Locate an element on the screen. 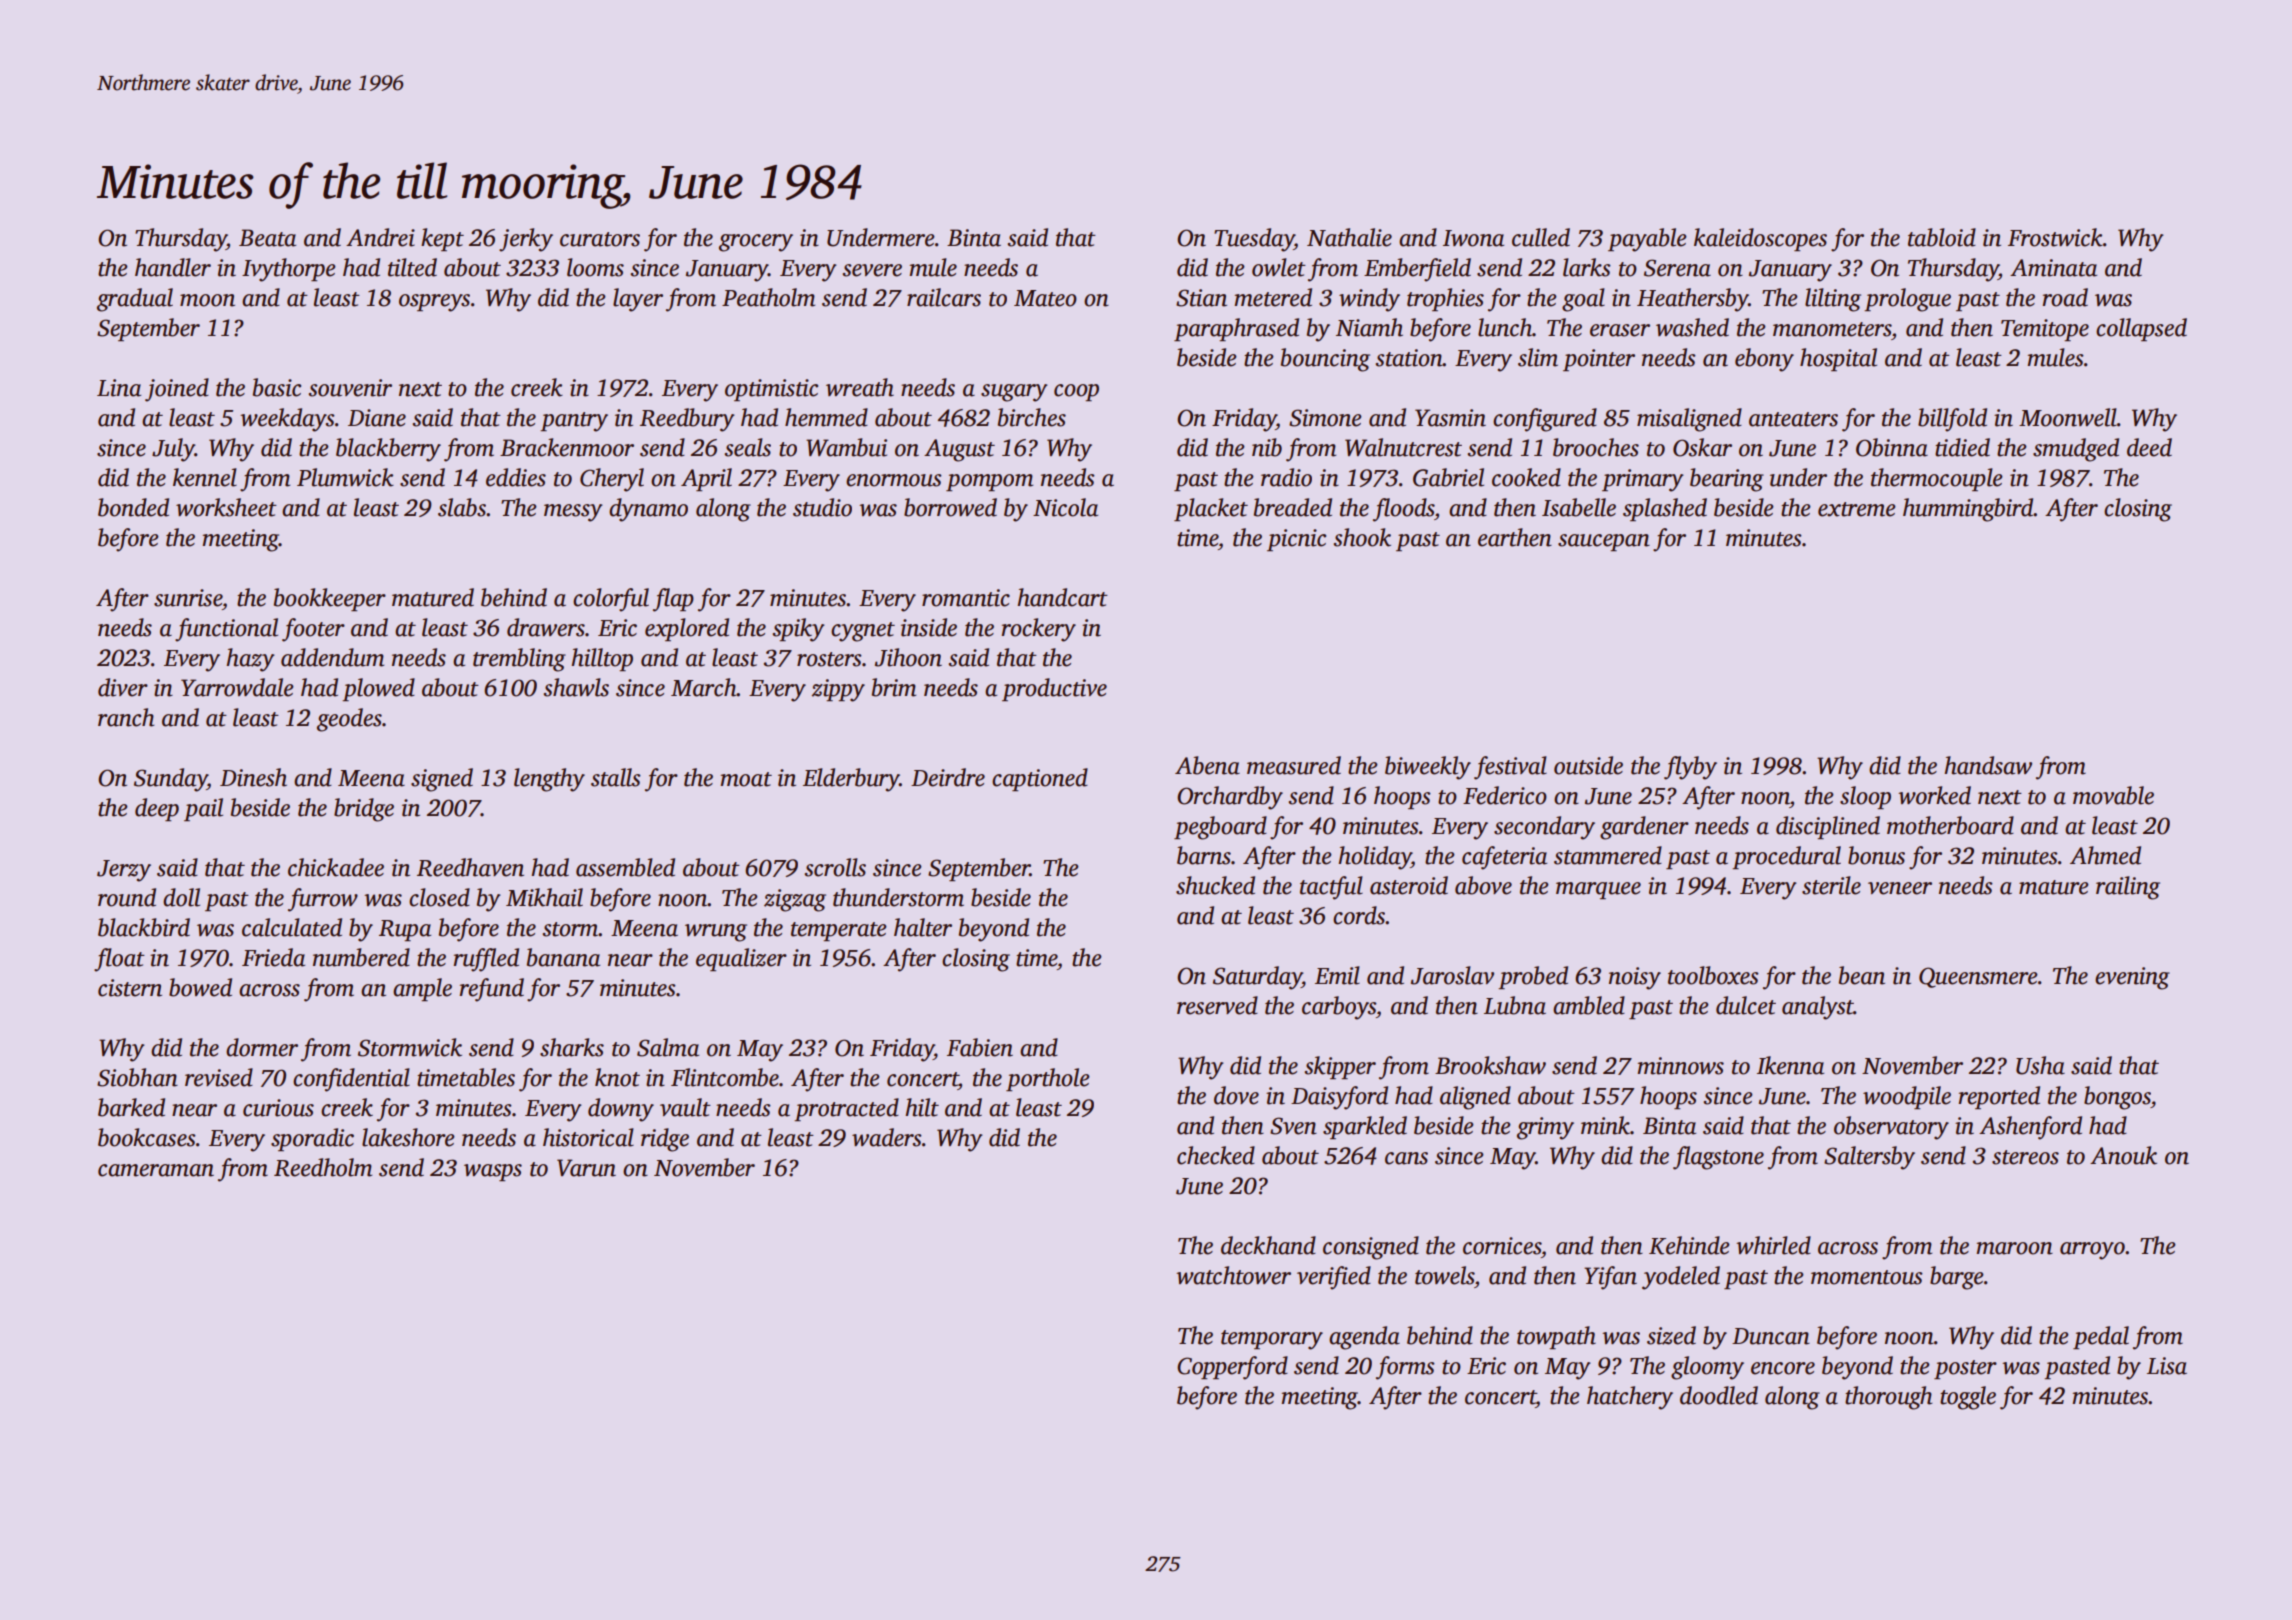  jerky is located at coordinates (526, 240).
